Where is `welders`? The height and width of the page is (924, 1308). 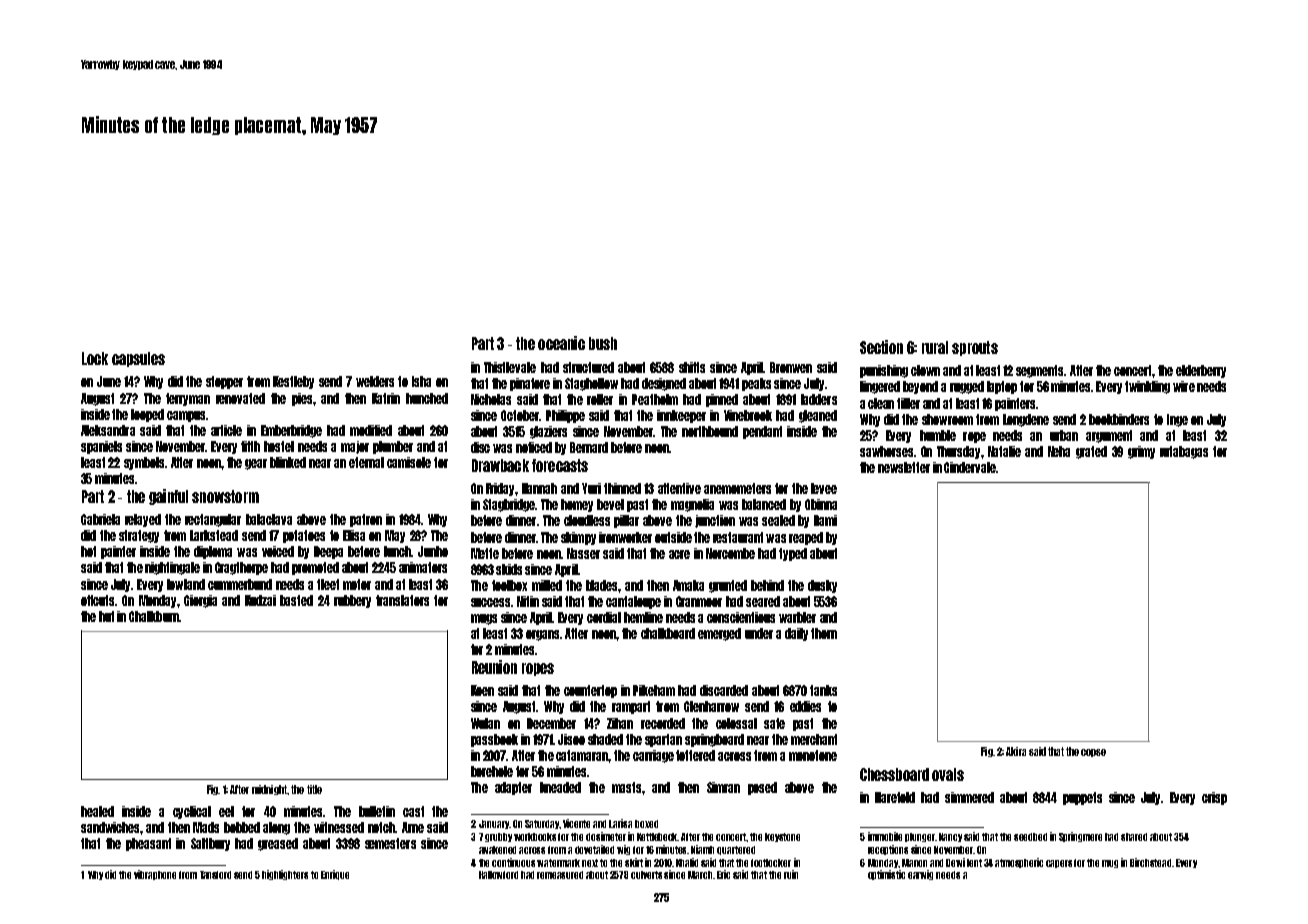 welders is located at coordinates (375, 381).
